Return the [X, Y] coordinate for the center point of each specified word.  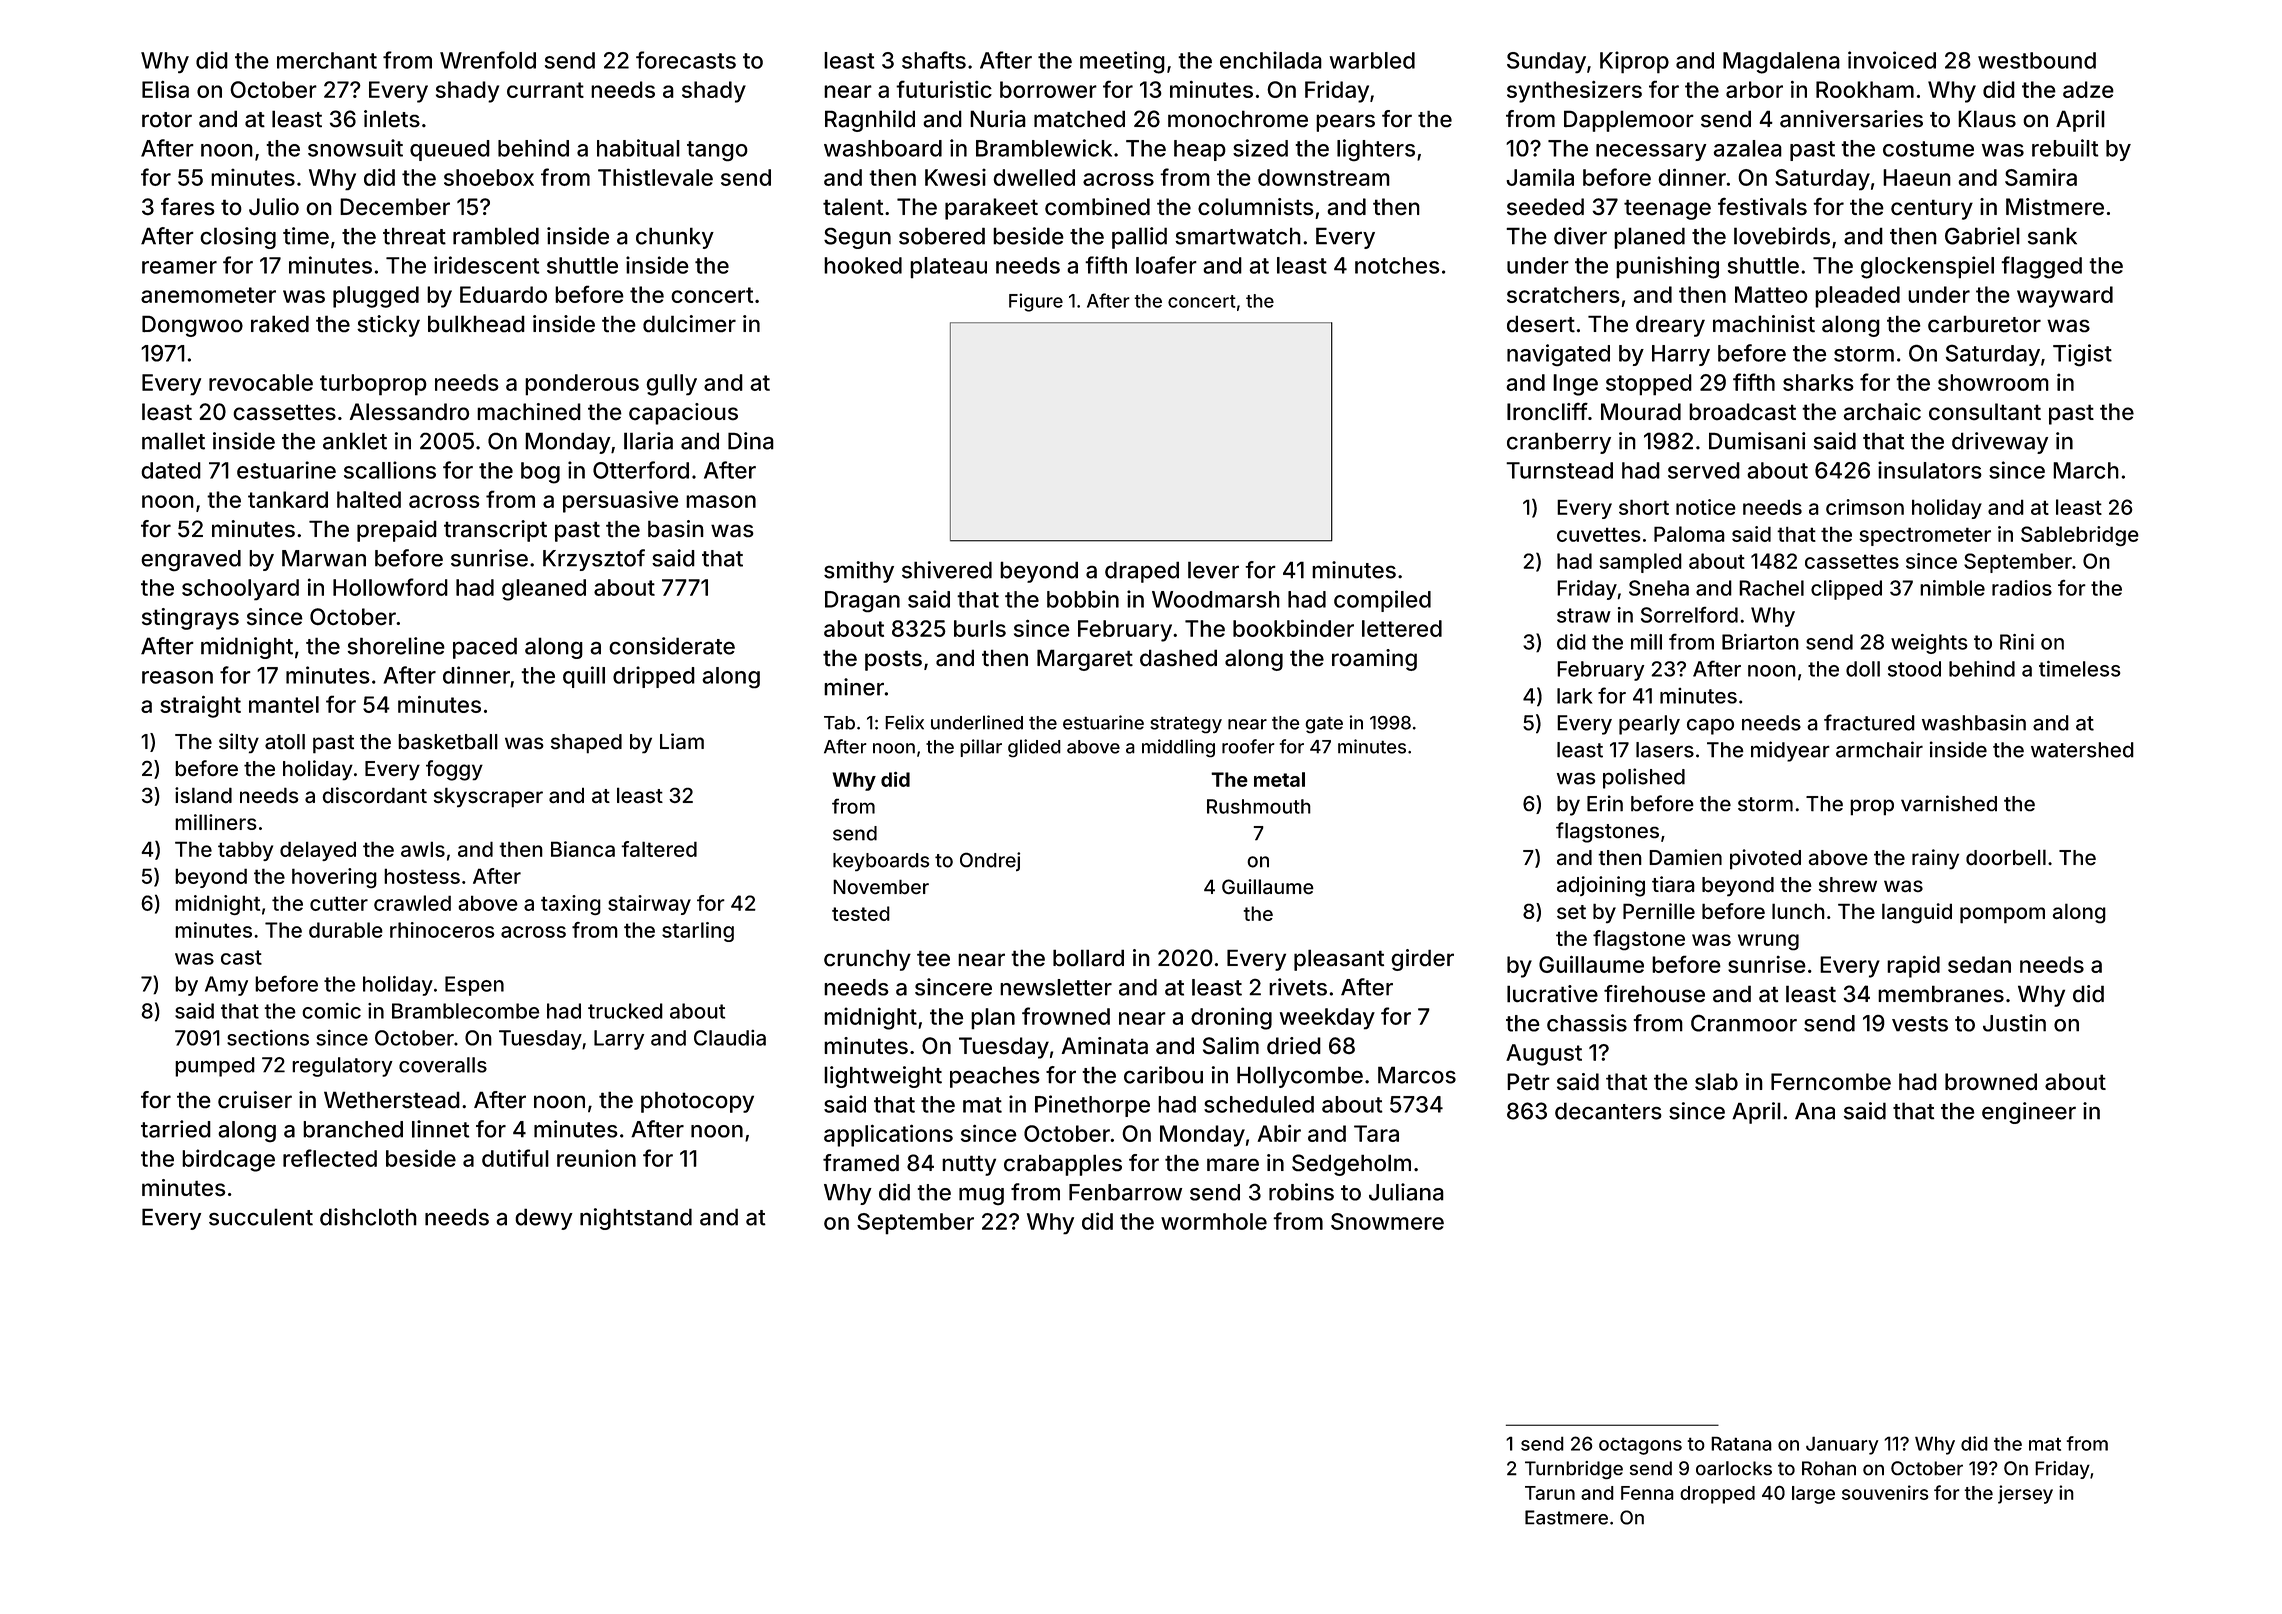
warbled [1372, 60]
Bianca [583, 849]
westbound [2037, 60]
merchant [327, 60]
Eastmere [1566, 1517]
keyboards [881, 862]
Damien [1685, 857]
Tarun [1550, 1493]
